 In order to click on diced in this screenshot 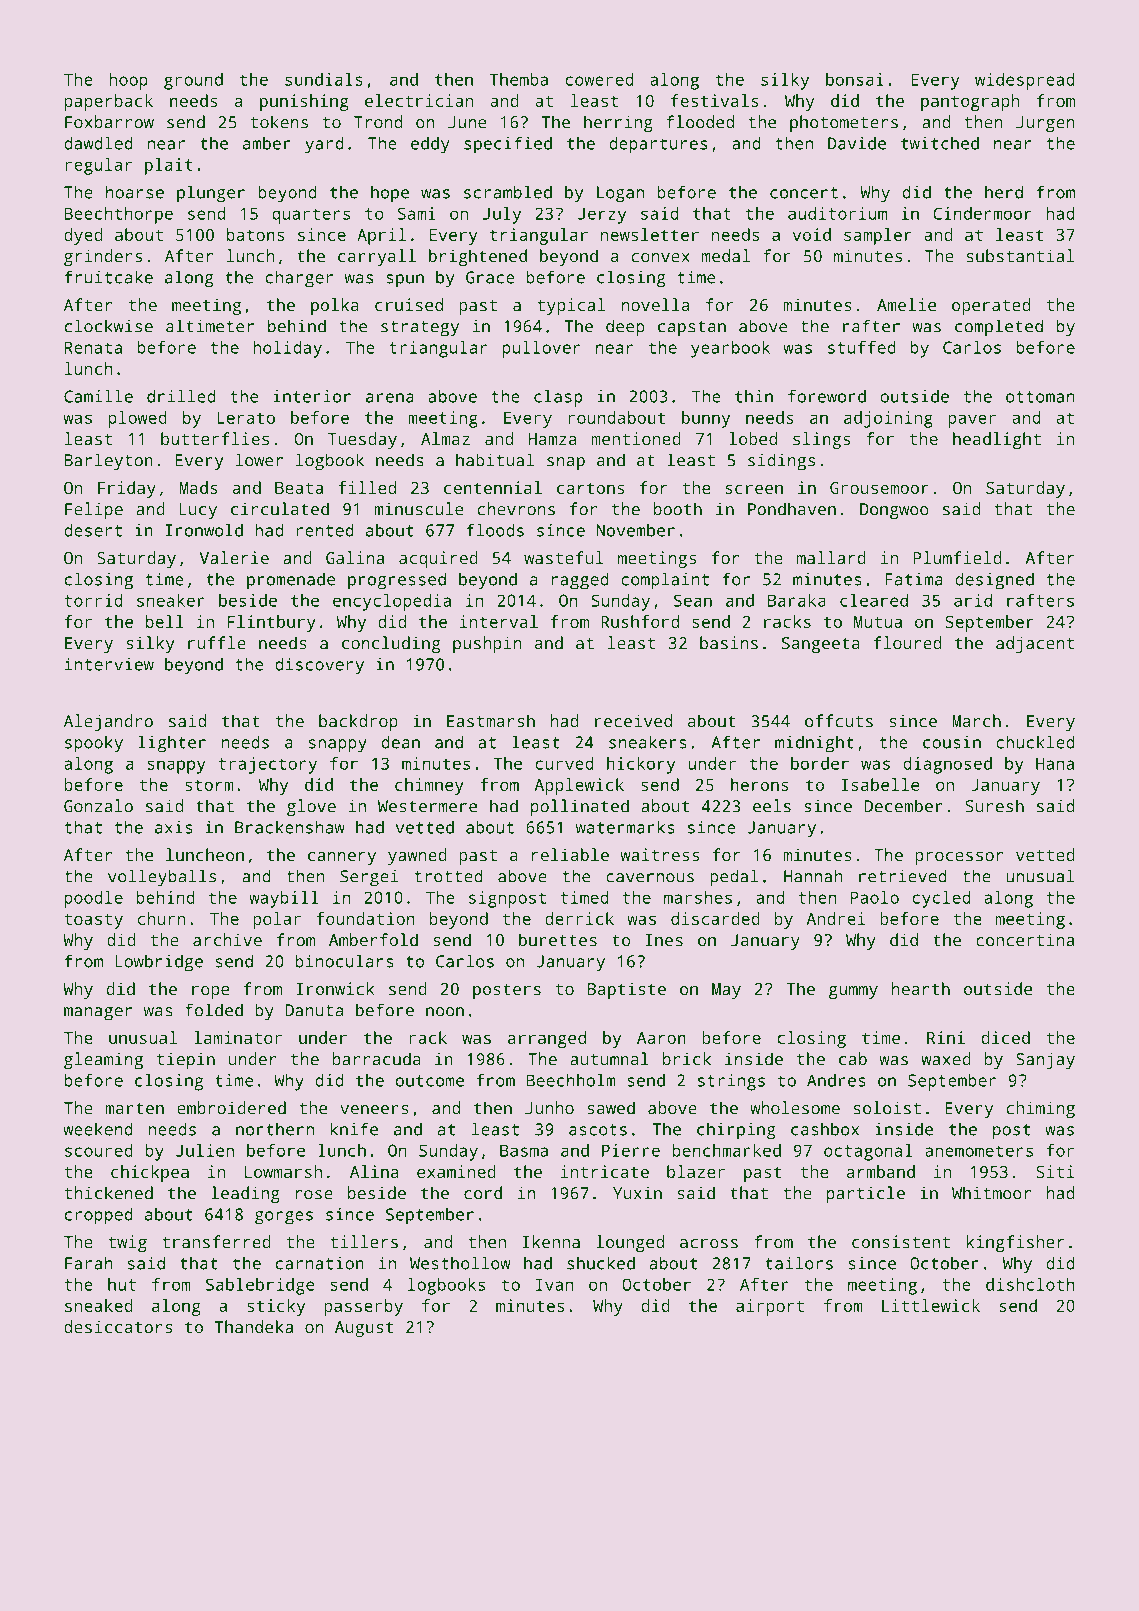, I will do `click(1006, 1037)`.
